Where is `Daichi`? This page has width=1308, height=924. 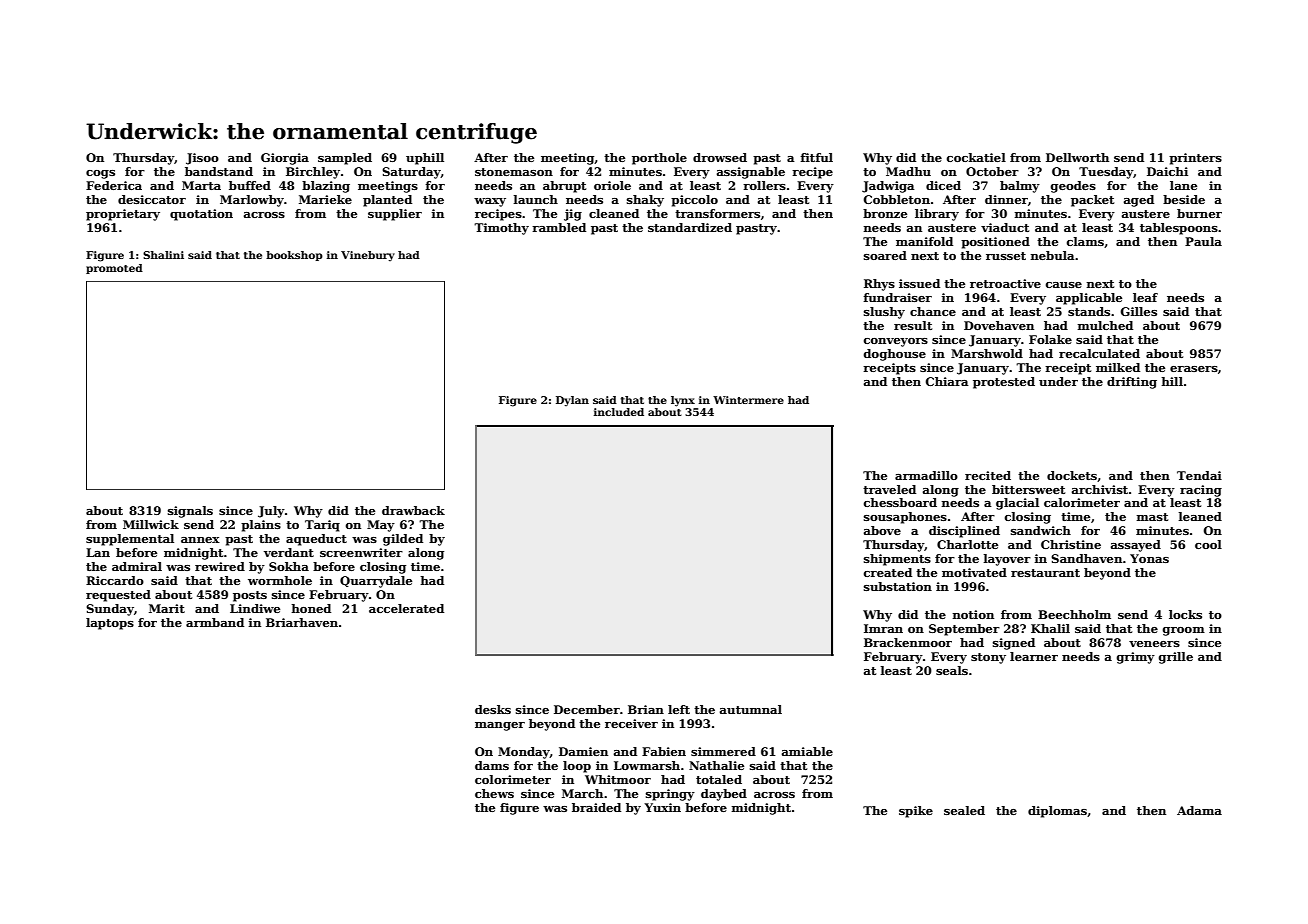
Daichi is located at coordinates (1167, 171).
